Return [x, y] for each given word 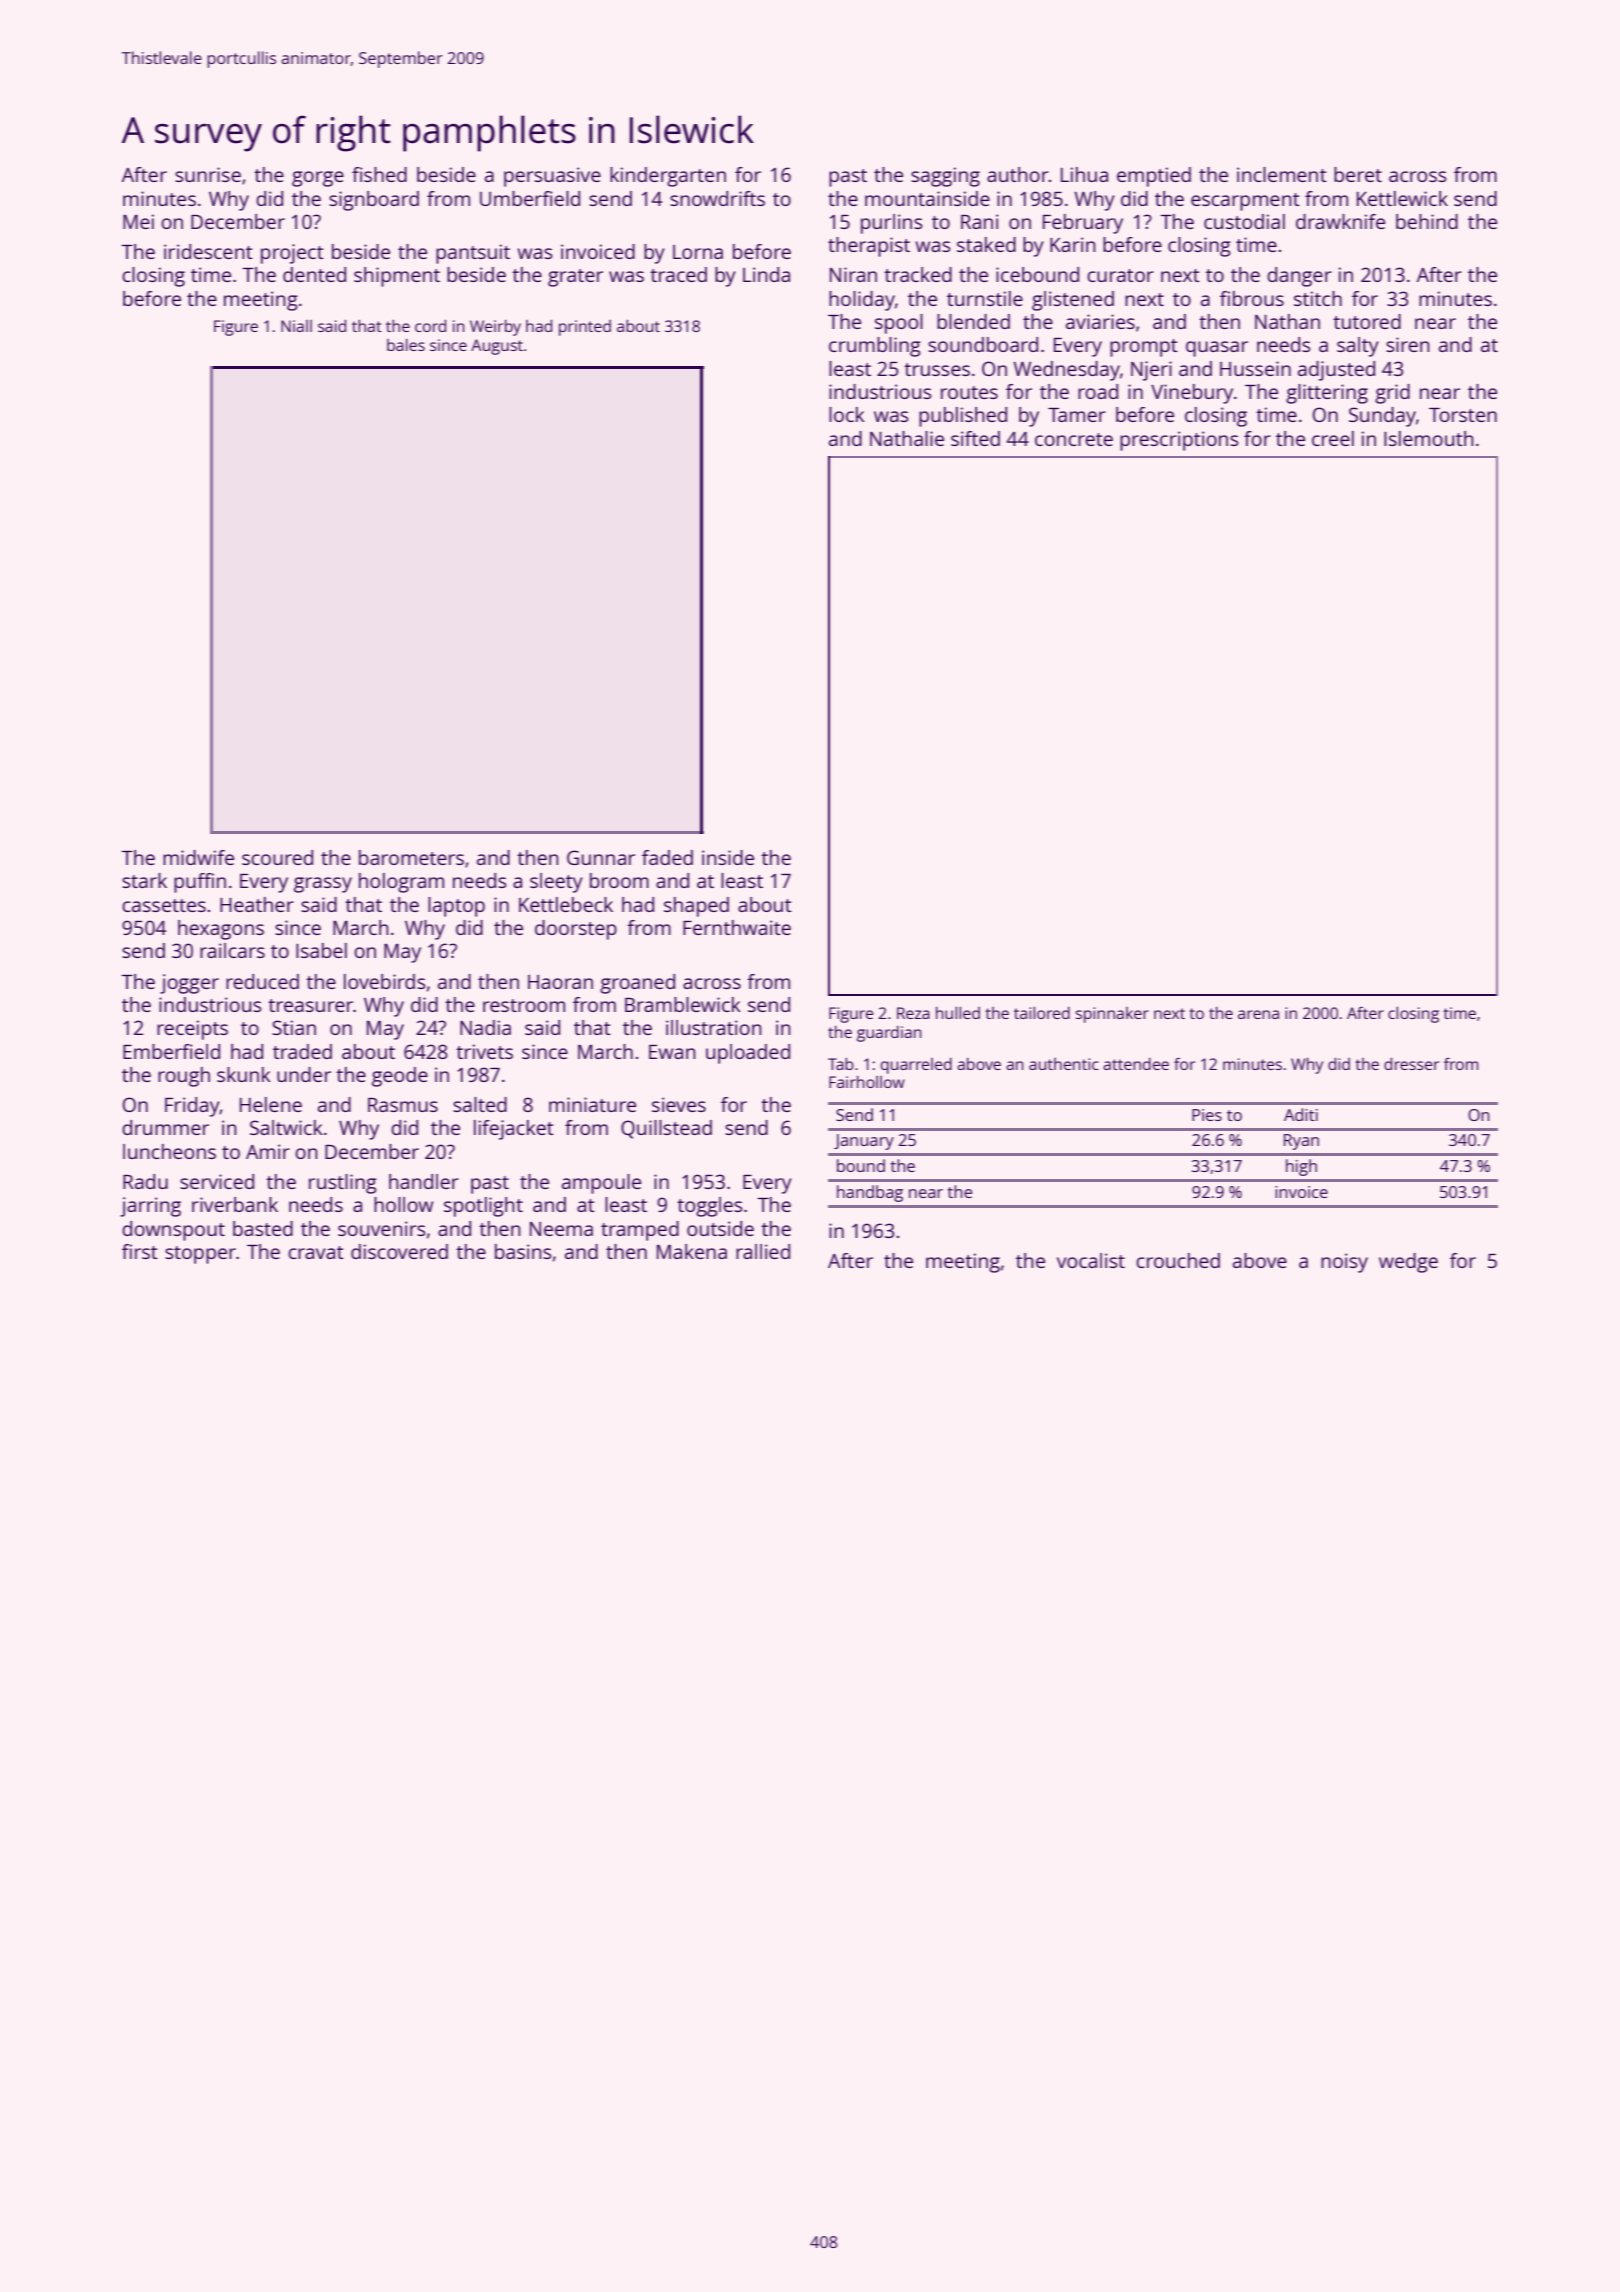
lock [847, 414]
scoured [277, 857]
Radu [145, 1181]
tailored [1042, 1013]
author [1018, 174]
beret [1358, 174]
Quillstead [666, 1129]
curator [1120, 275]
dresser [1411, 1064]
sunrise [208, 174]
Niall [296, 326]
